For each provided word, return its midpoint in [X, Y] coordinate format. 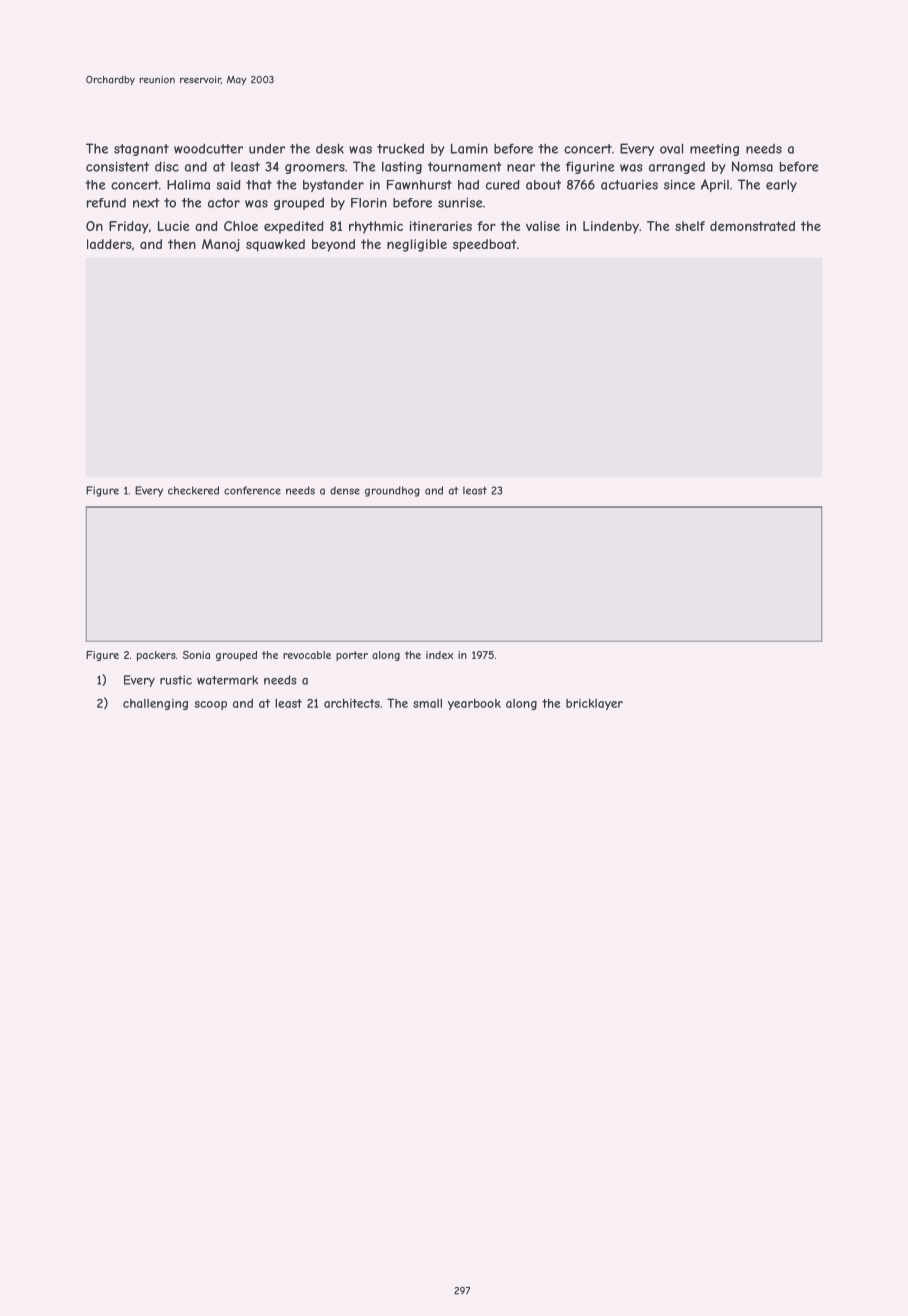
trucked [400, 148]
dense [345, 490]
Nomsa [752, 166]
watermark [227, 680]
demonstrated [752, 226]
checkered [193, 490]
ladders [109, 244]
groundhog [392, 491]
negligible [417, 245]
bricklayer [594, 704]
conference [252, 490]
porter [352, 656]
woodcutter [208, 148]
